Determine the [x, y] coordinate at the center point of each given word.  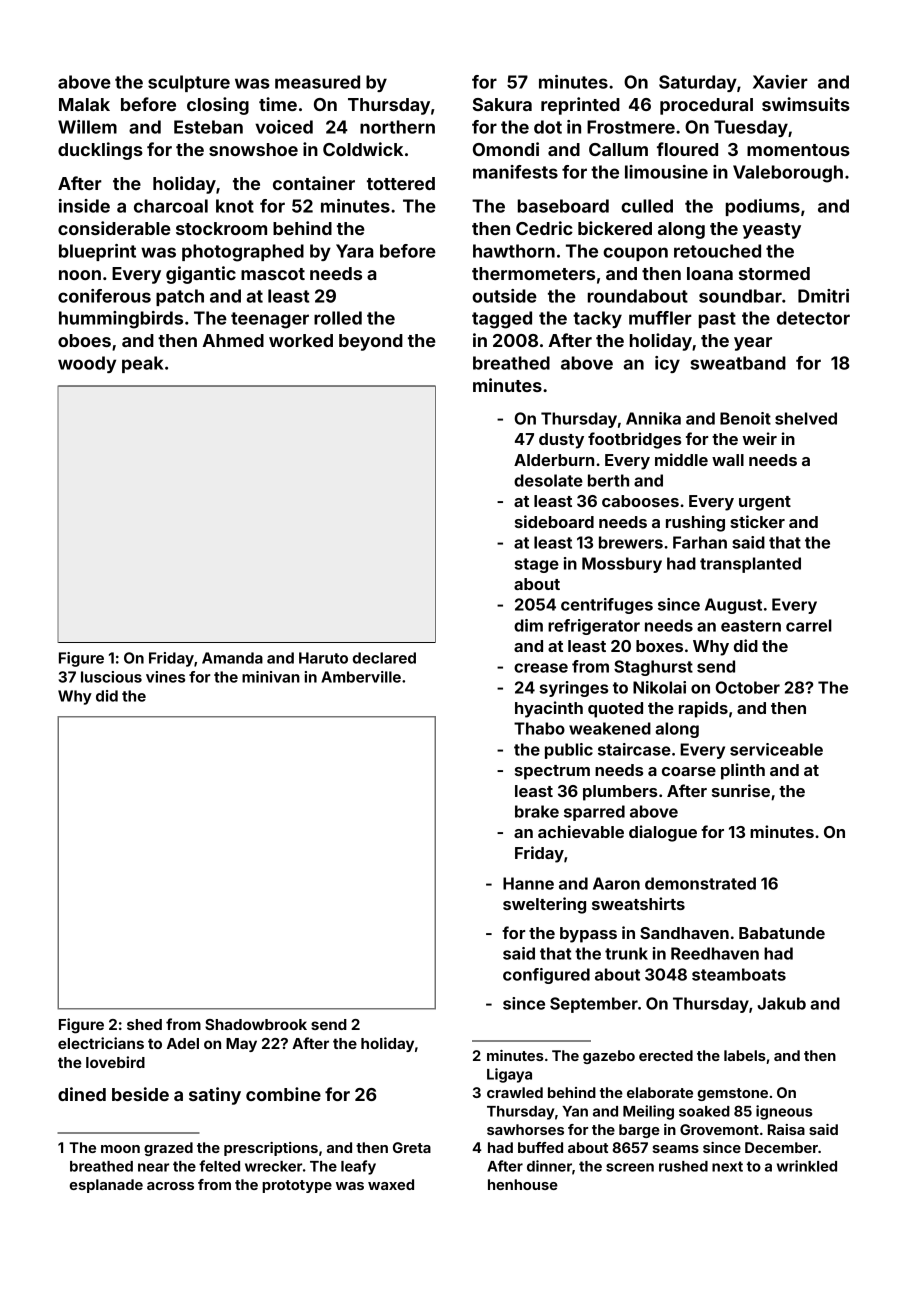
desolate [548, 480]
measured [317, 82]
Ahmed [233, 340]
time [278, 104]
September [594, 1005]
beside [140, 1094]
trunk [626, 953]
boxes [659, 646]
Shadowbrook [256, 1024]
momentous [798, 150]
